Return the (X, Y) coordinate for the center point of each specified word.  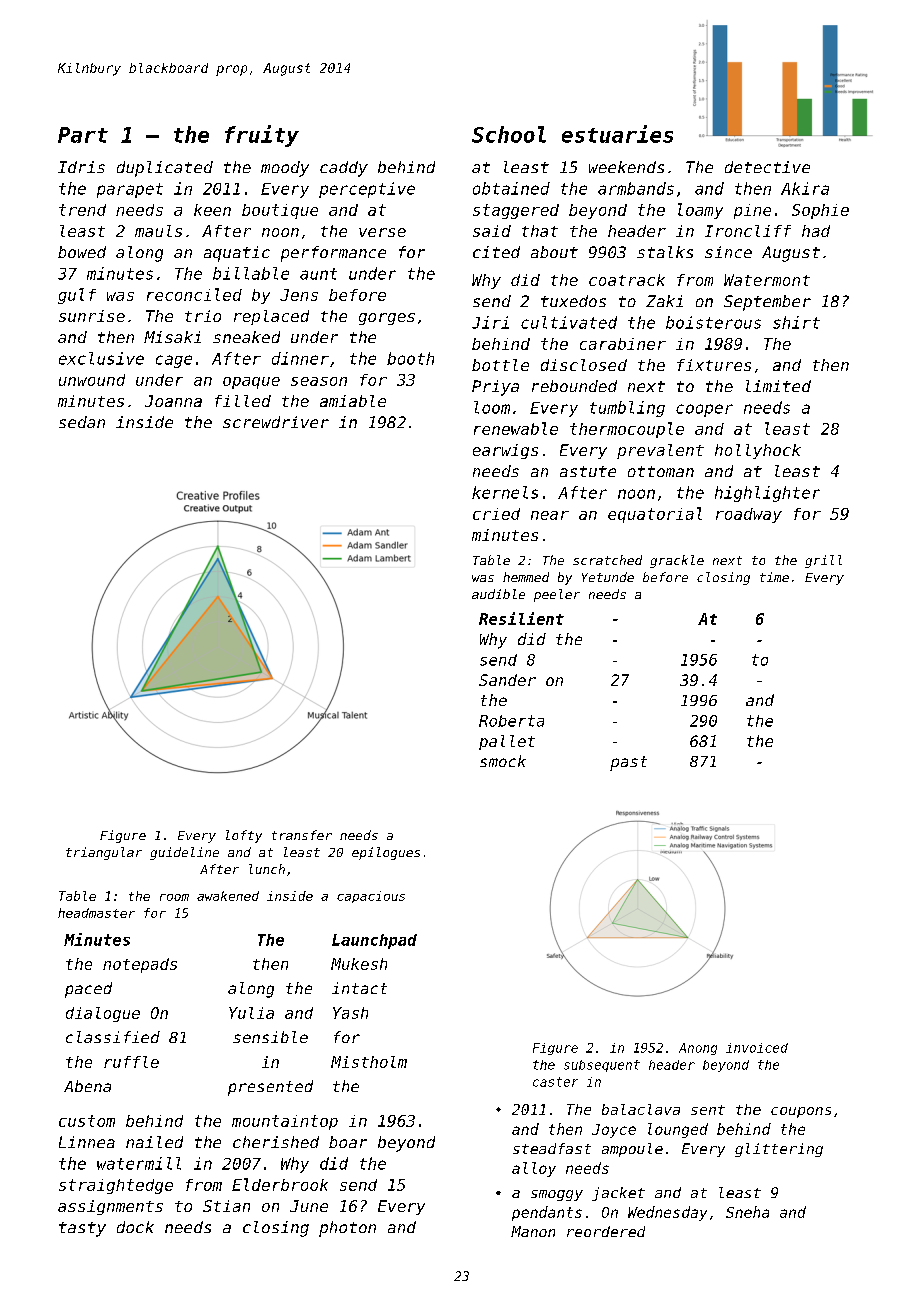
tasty (82, 1229)
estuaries (617, 134)
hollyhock (758, 451)
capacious (371, 897)
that (540, 231)
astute (588, 471)
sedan (82, 422)
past (628, 763)
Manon (533, 1231)
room (174, 897)
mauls (158, 231)
